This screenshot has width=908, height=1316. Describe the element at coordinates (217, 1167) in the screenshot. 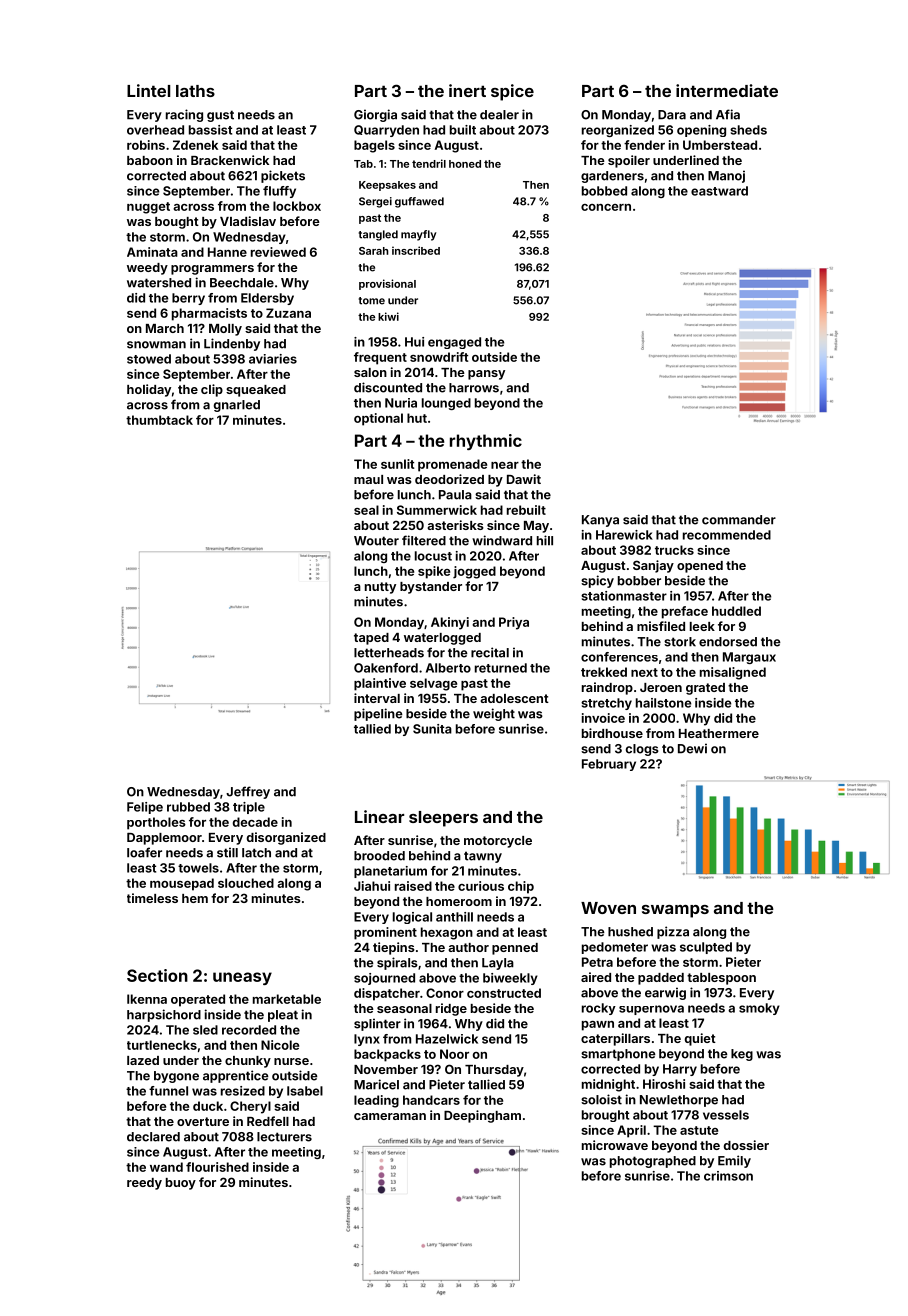

I see `flourished` at that location.
